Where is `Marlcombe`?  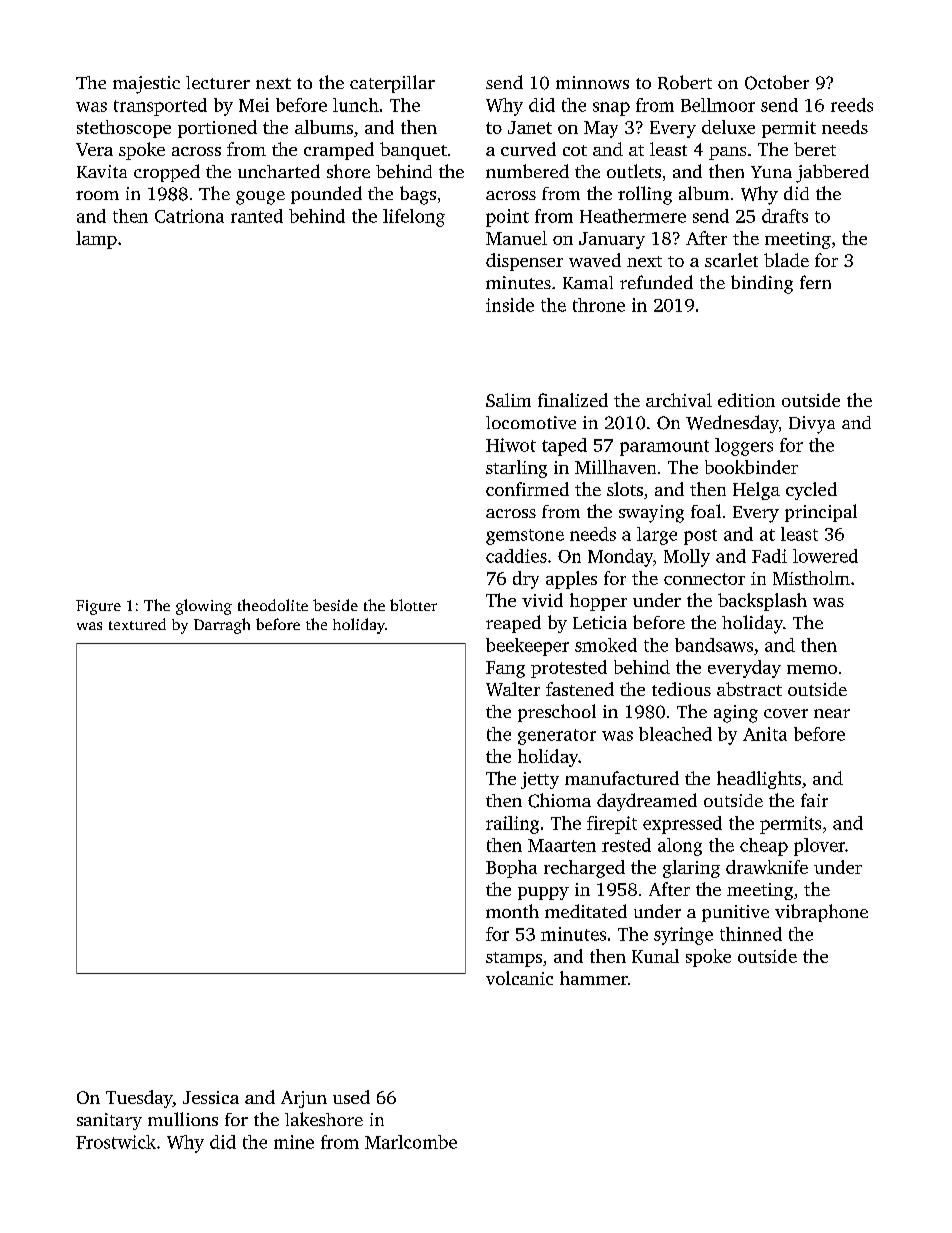 Marlcombe is located at coordinates (411, 1142).
